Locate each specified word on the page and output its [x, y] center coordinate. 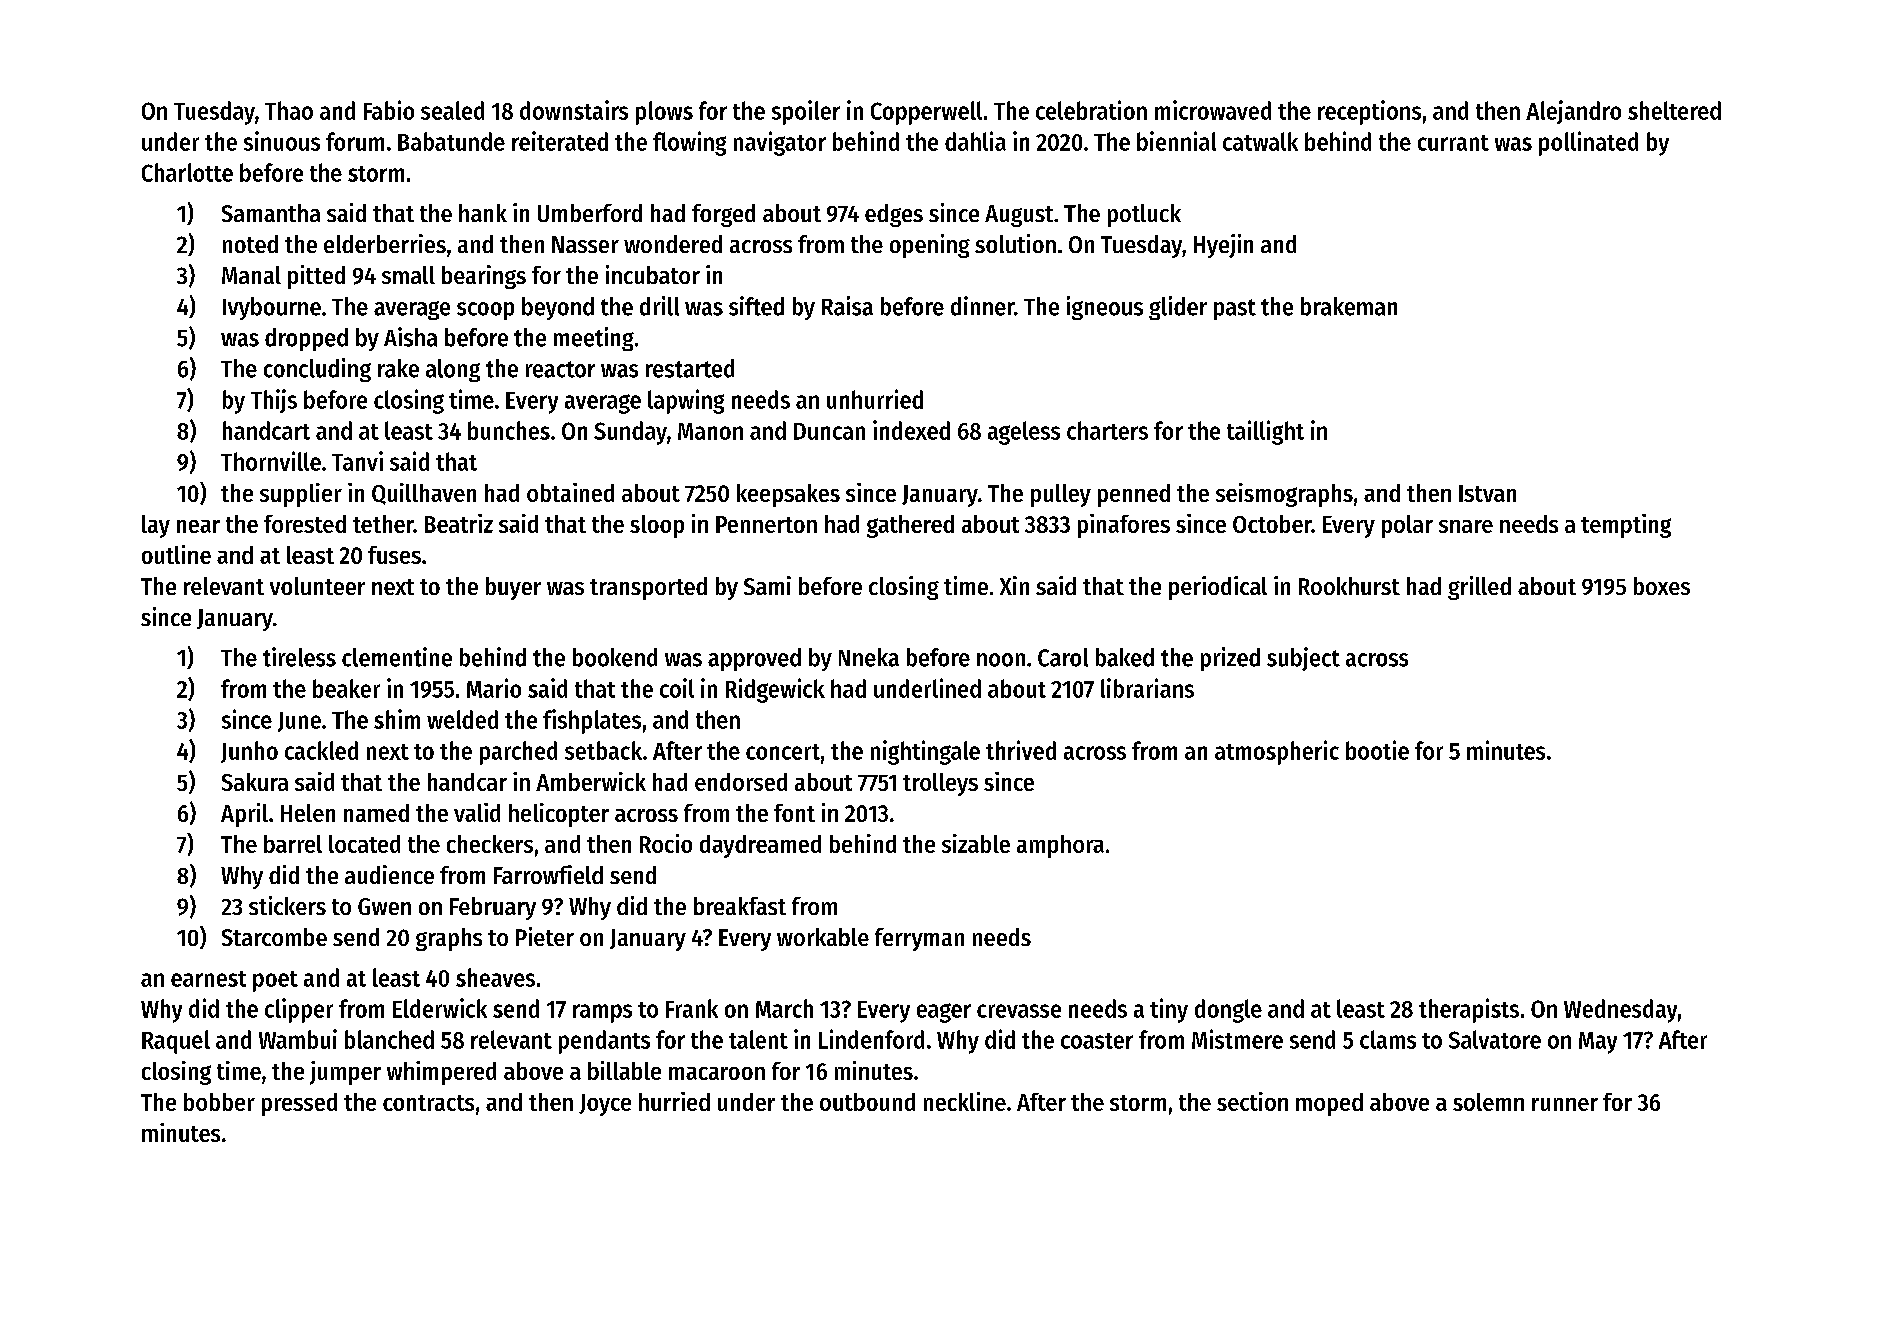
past [1235, 309]
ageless [1024, 433]
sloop [657, 526]
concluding [317, 370]
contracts [428, 1103]
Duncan [829, 431]
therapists [1469, 1010]
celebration [1091, 110]
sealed [452, 110]
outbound [867, 1102]
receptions [1369, 112]
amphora [1060, 846]
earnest [208, 979]
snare [1466, 526]
